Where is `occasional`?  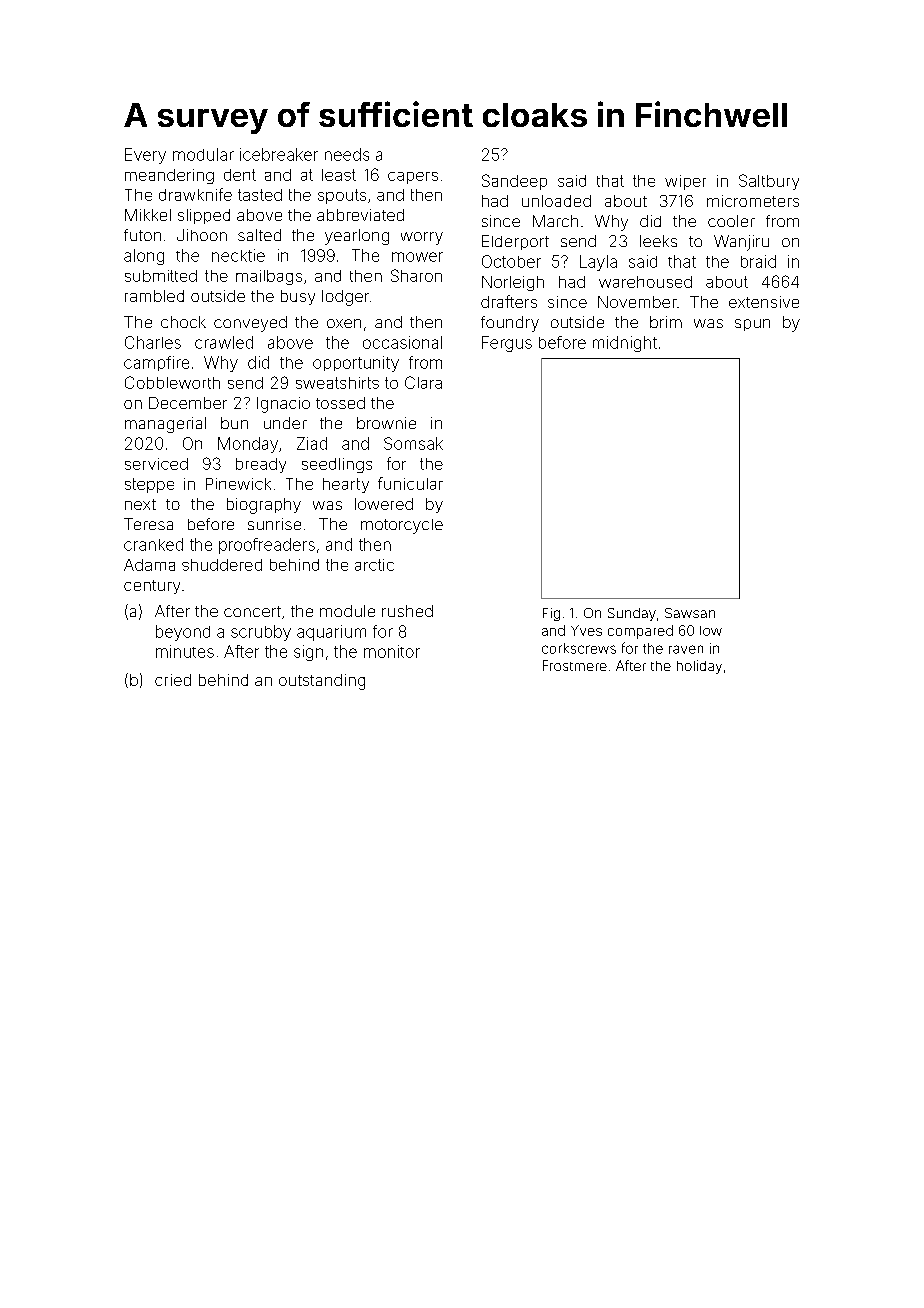
occasional is located at coordinates (402, 342).
